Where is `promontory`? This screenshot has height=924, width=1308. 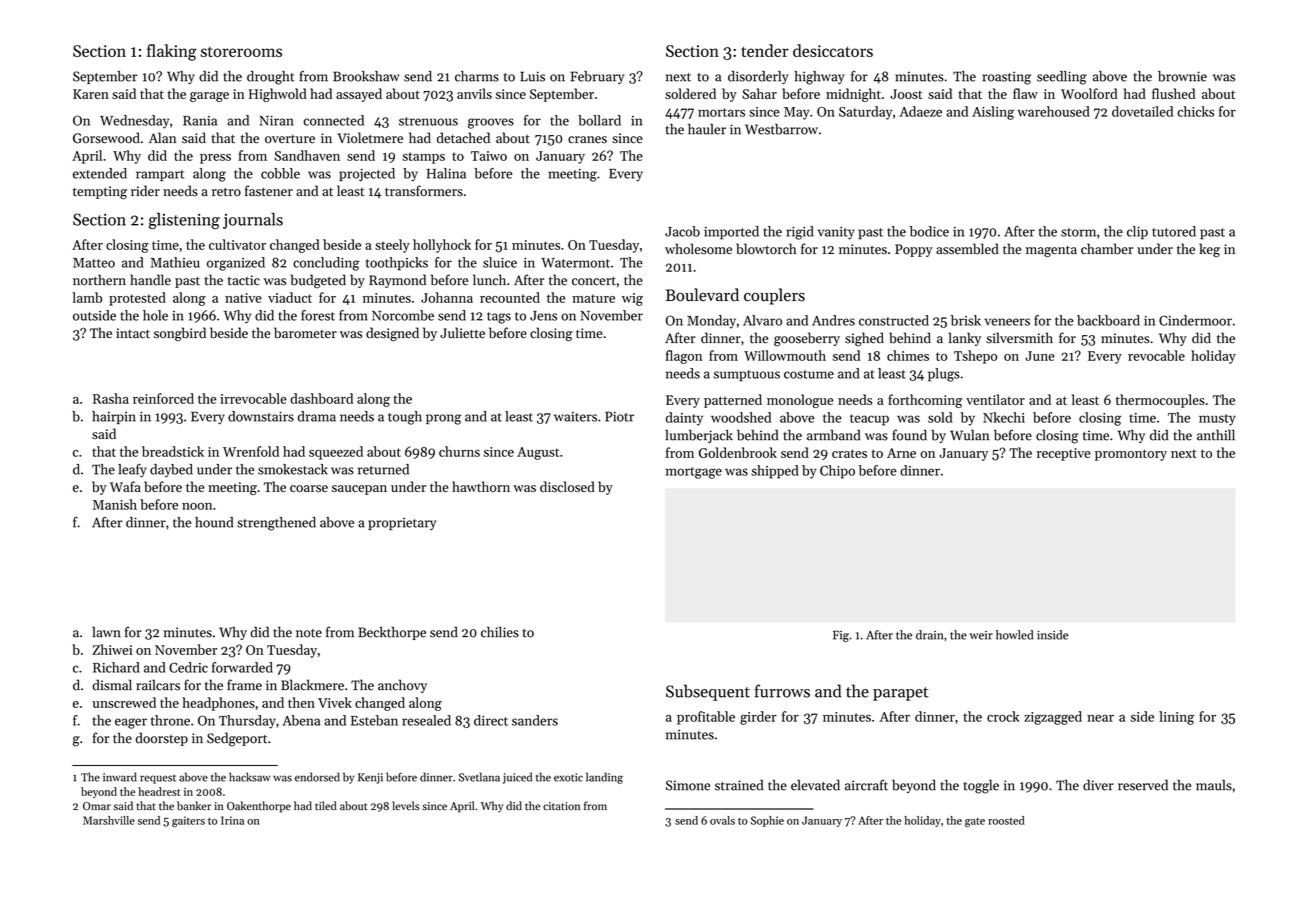
promontory is located at coordinates (1131, 455).
